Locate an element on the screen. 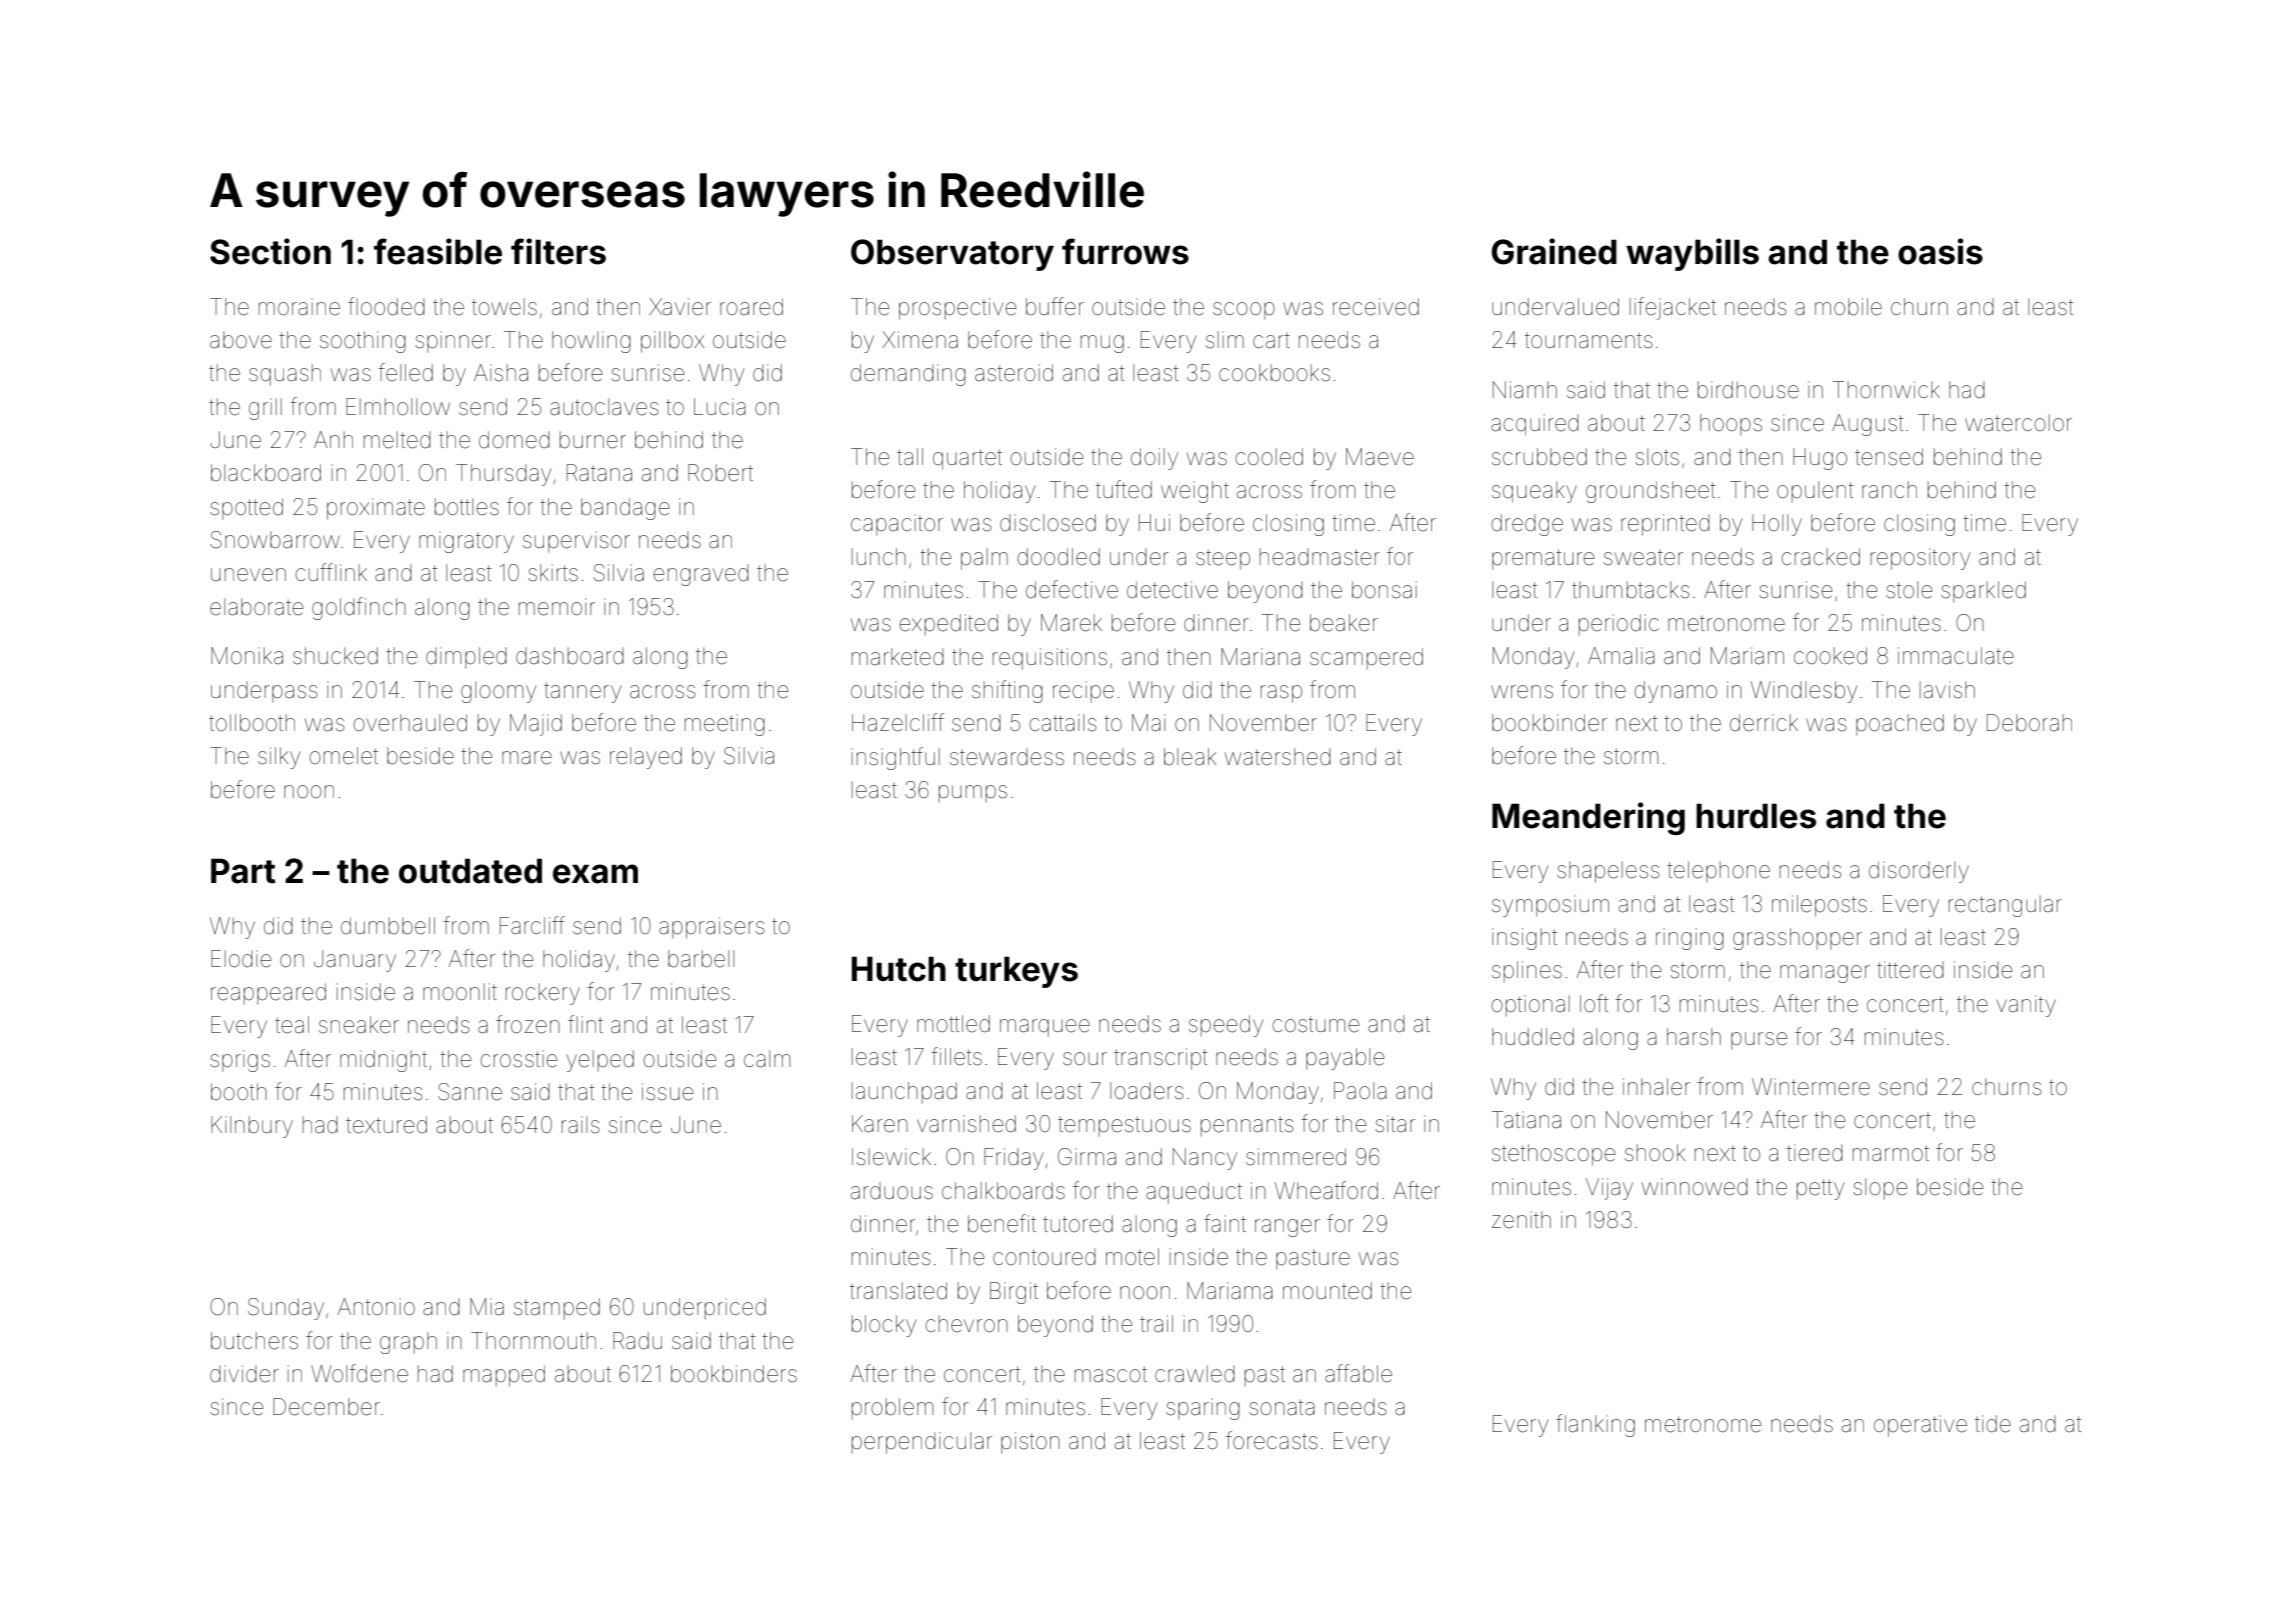  furrows is located at coordinates (1125, 251).
